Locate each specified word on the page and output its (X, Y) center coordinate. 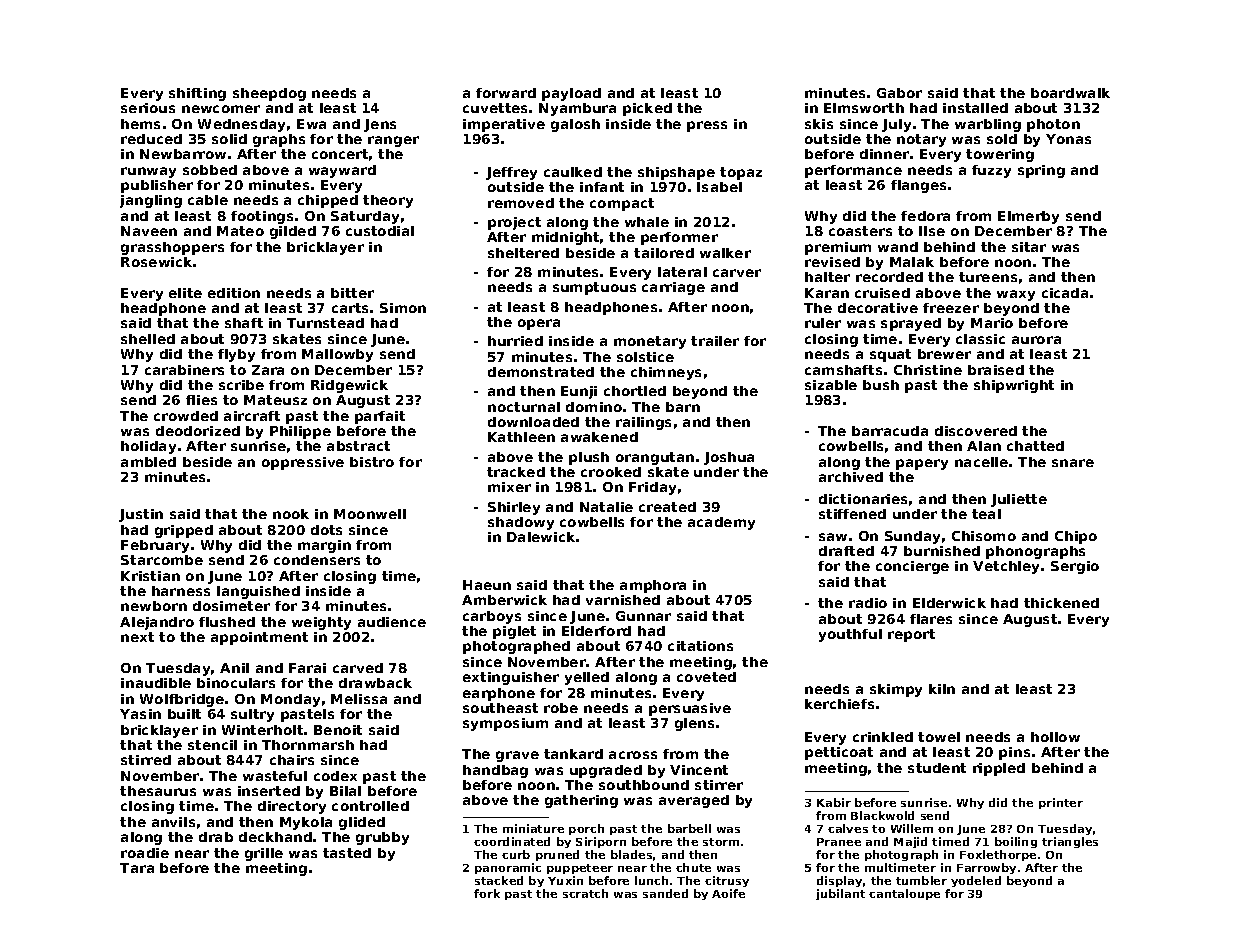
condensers (317, 560)
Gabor (899, 93)
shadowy (521, 523)
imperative (504, 125)
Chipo (1076, 537)
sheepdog (269, 94)
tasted (347, 853)
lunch (651, 880)
